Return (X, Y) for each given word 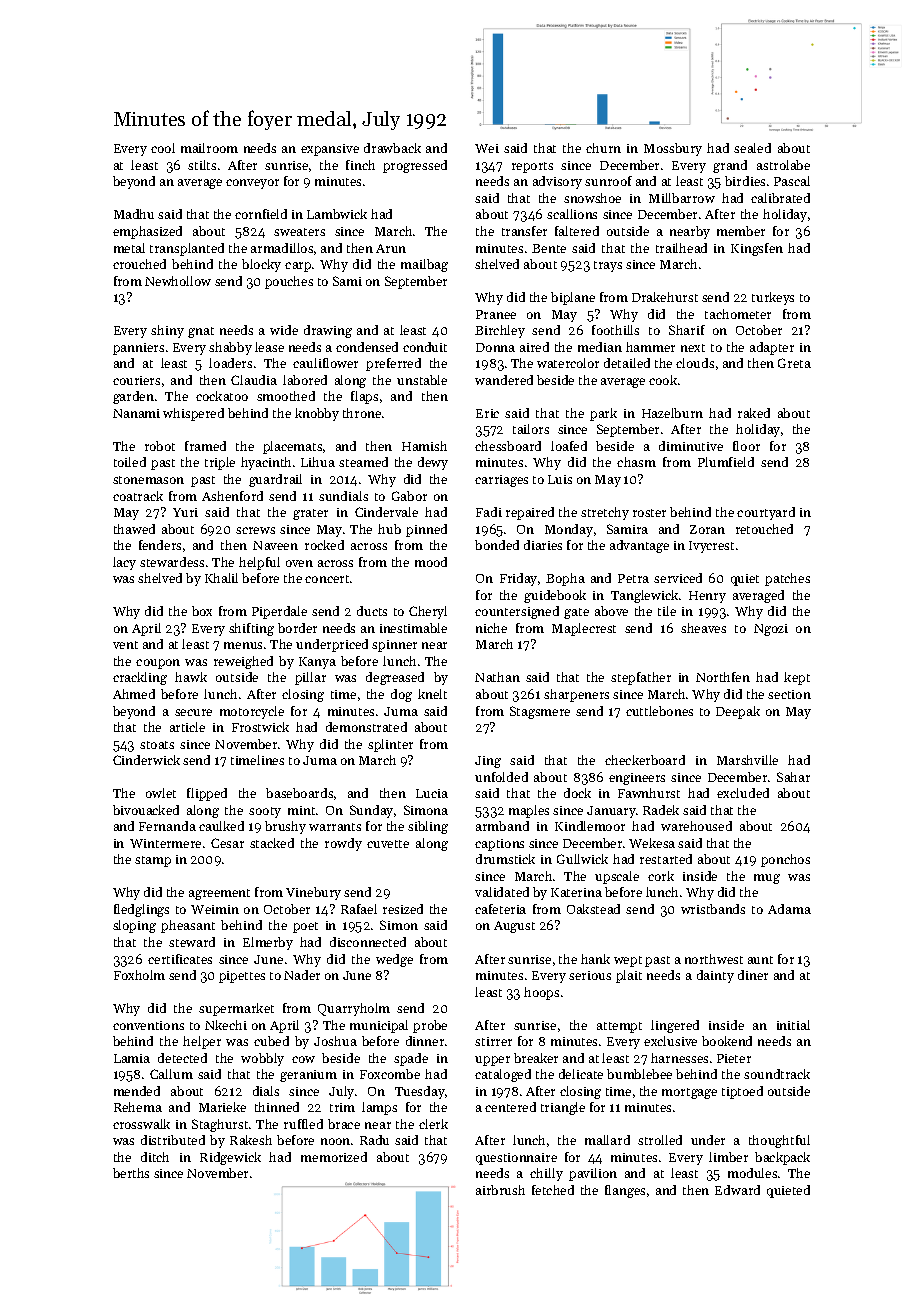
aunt (760, 960)
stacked (272, 843)
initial (793, 1025)
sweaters (299, 232)
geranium (308, 1076)
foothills (615, 330)
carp (298, 267)
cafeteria (500, 909)
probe (430, 1026)
